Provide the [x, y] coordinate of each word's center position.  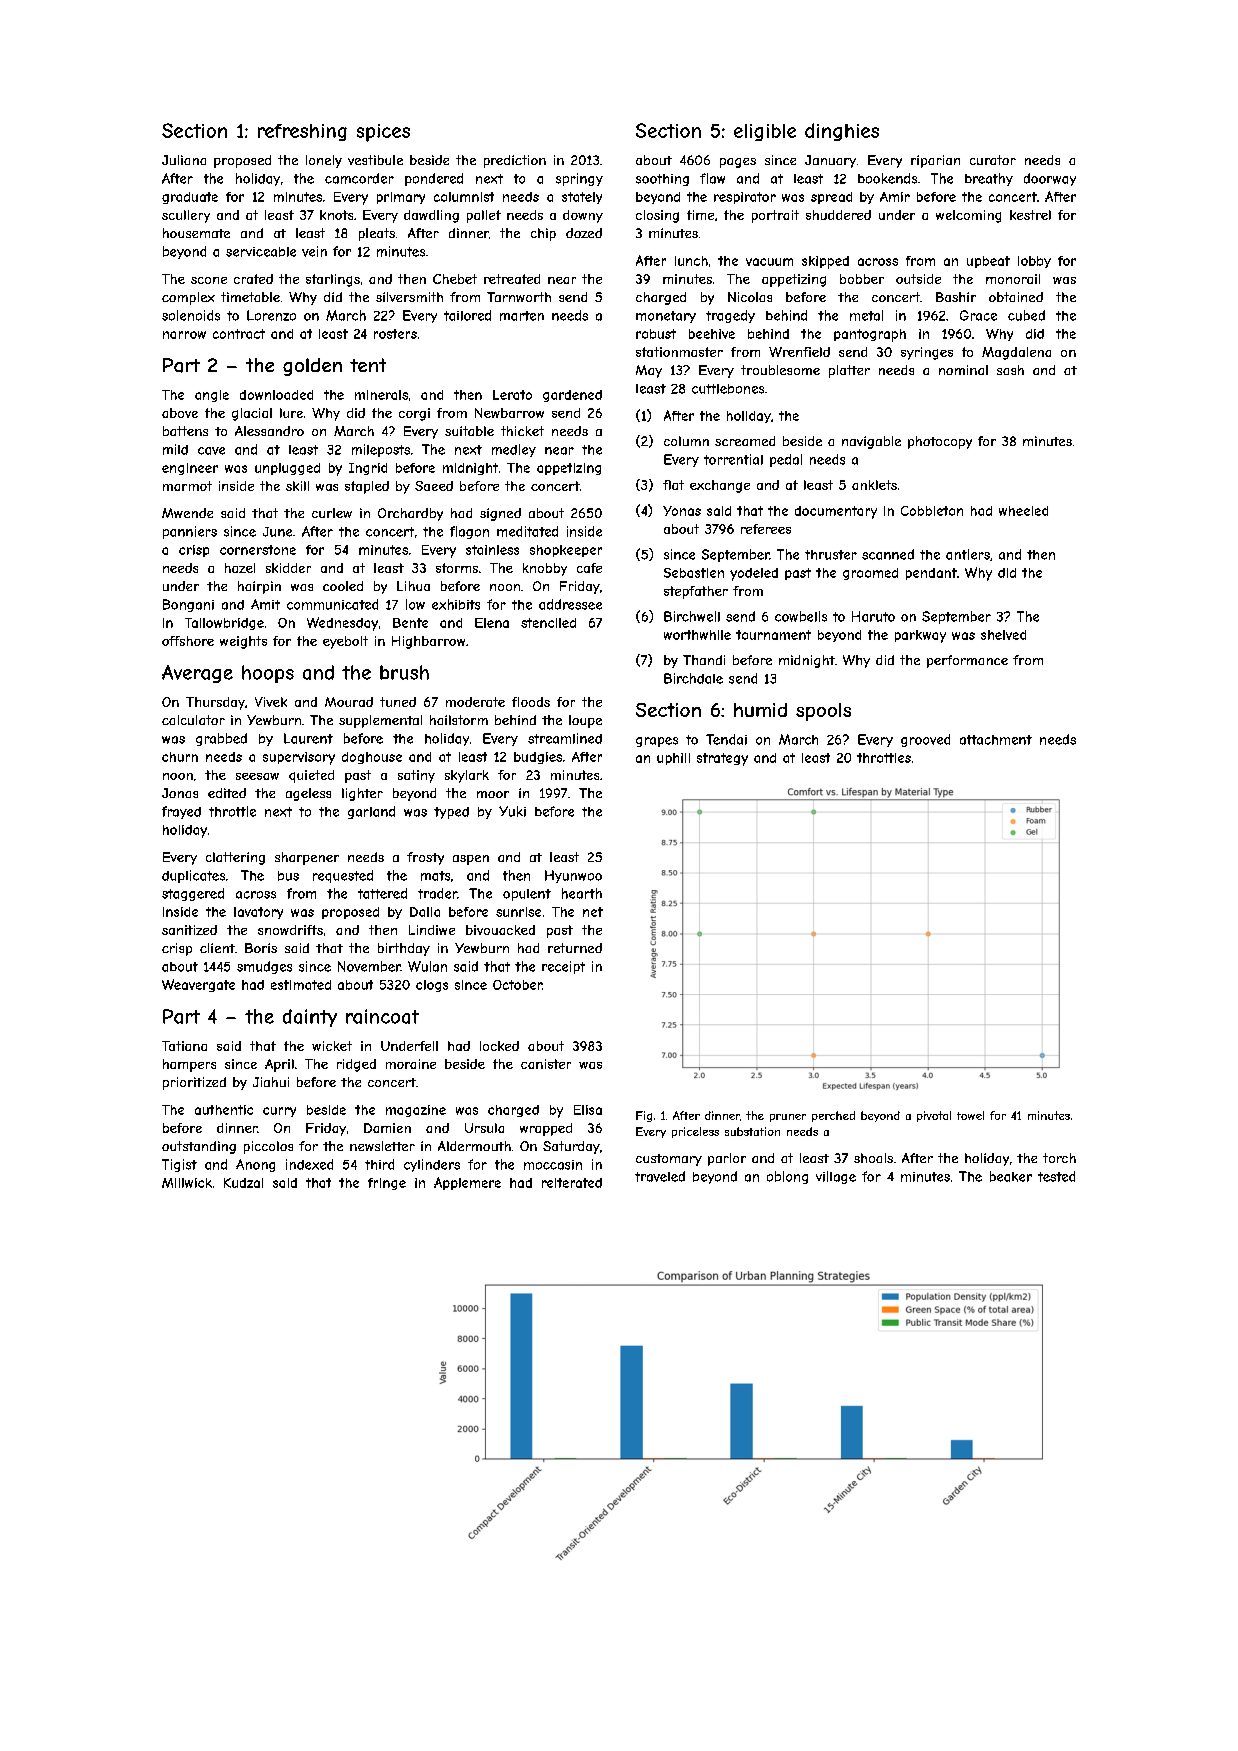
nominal [963, 370]
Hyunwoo [573, 876]
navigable [871, 442]
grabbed [221, 739]
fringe [387, 1184]
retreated [512, 279]
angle [212, 396]
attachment [996, 740]
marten [522, 316]
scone [209, 280]
